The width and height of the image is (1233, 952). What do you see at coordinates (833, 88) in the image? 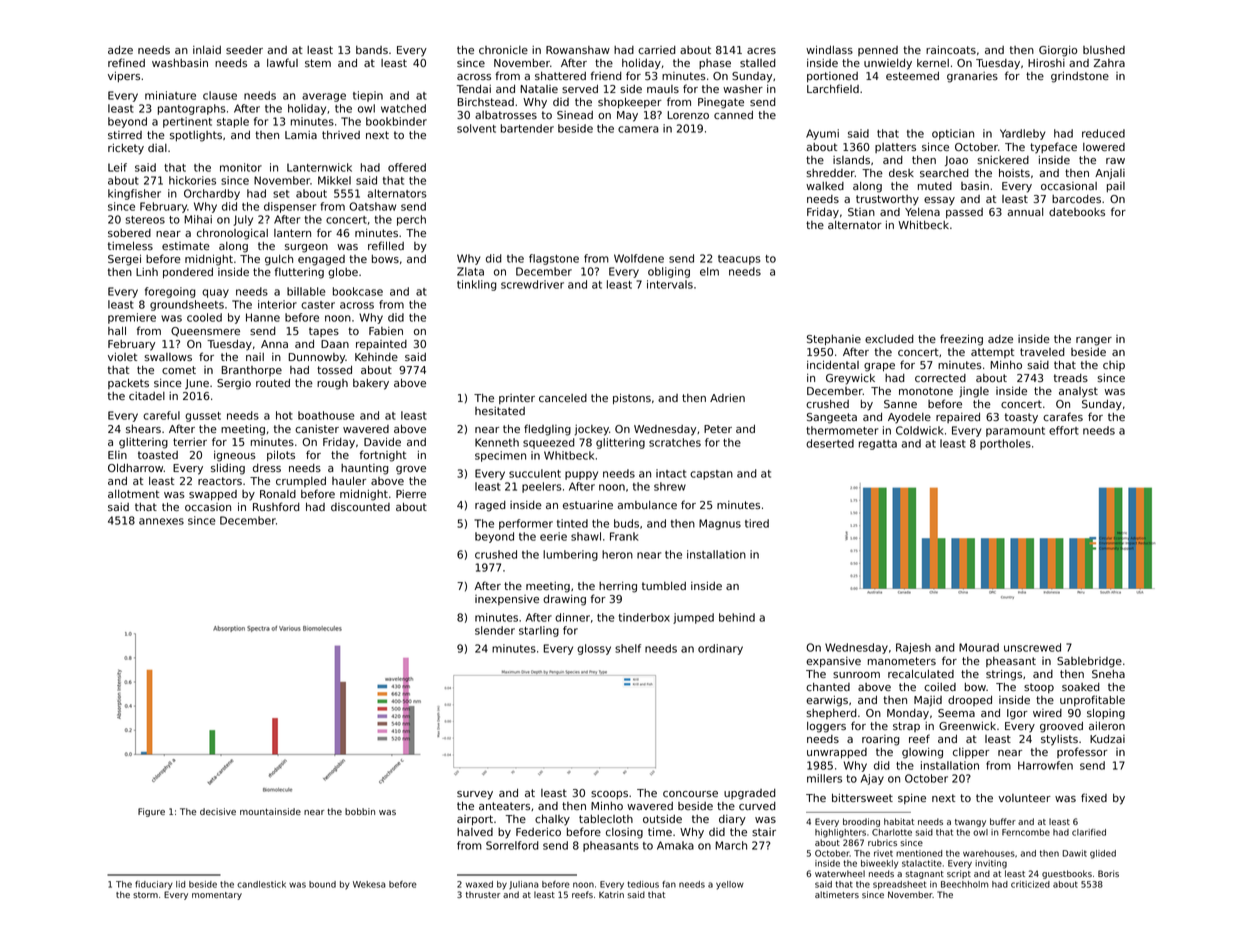
I see `Larchfield` at bounding box center [833, 88].
